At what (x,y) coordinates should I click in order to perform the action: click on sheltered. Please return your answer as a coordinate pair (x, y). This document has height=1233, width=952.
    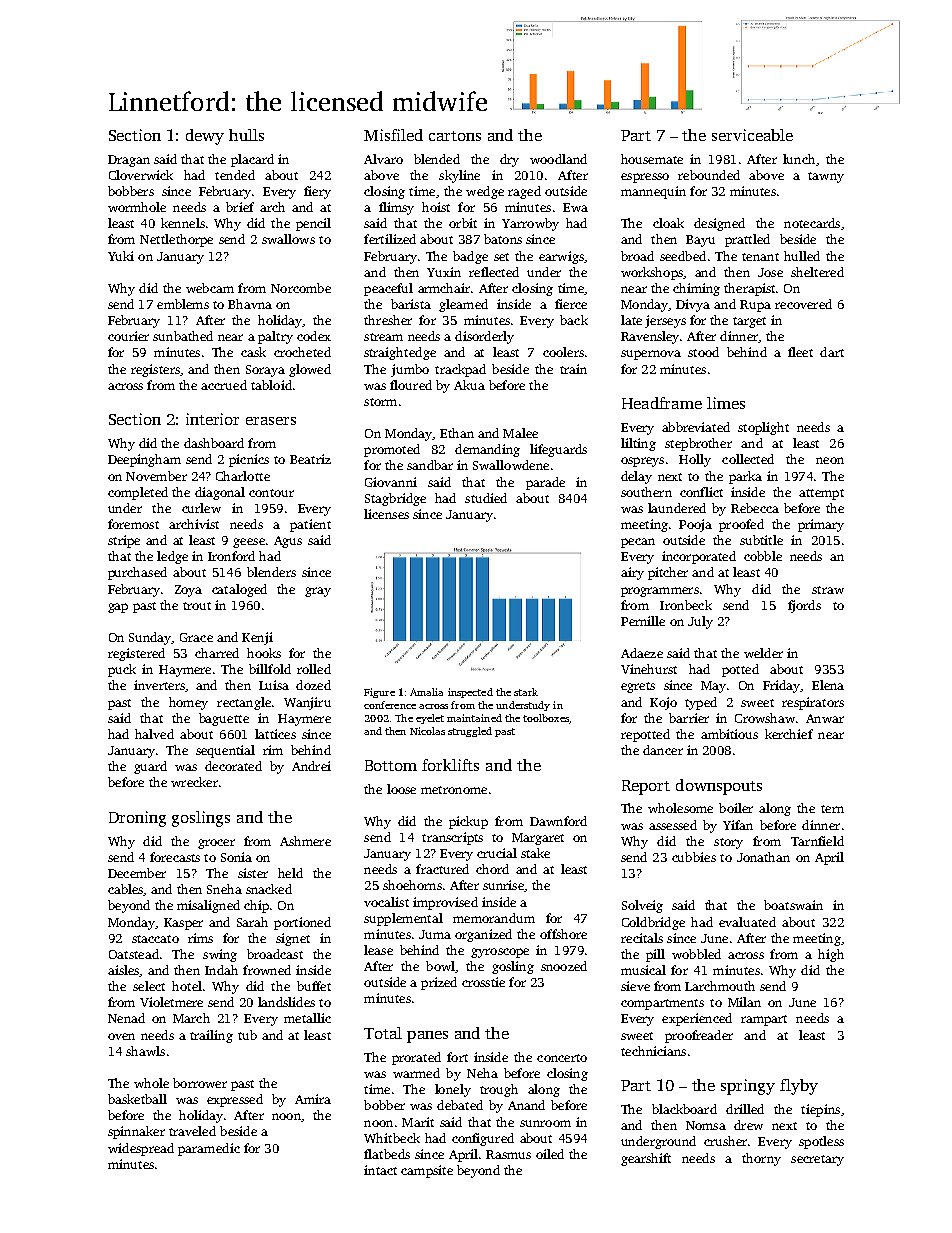
    Looking at the image, I should click on (817, 272).
